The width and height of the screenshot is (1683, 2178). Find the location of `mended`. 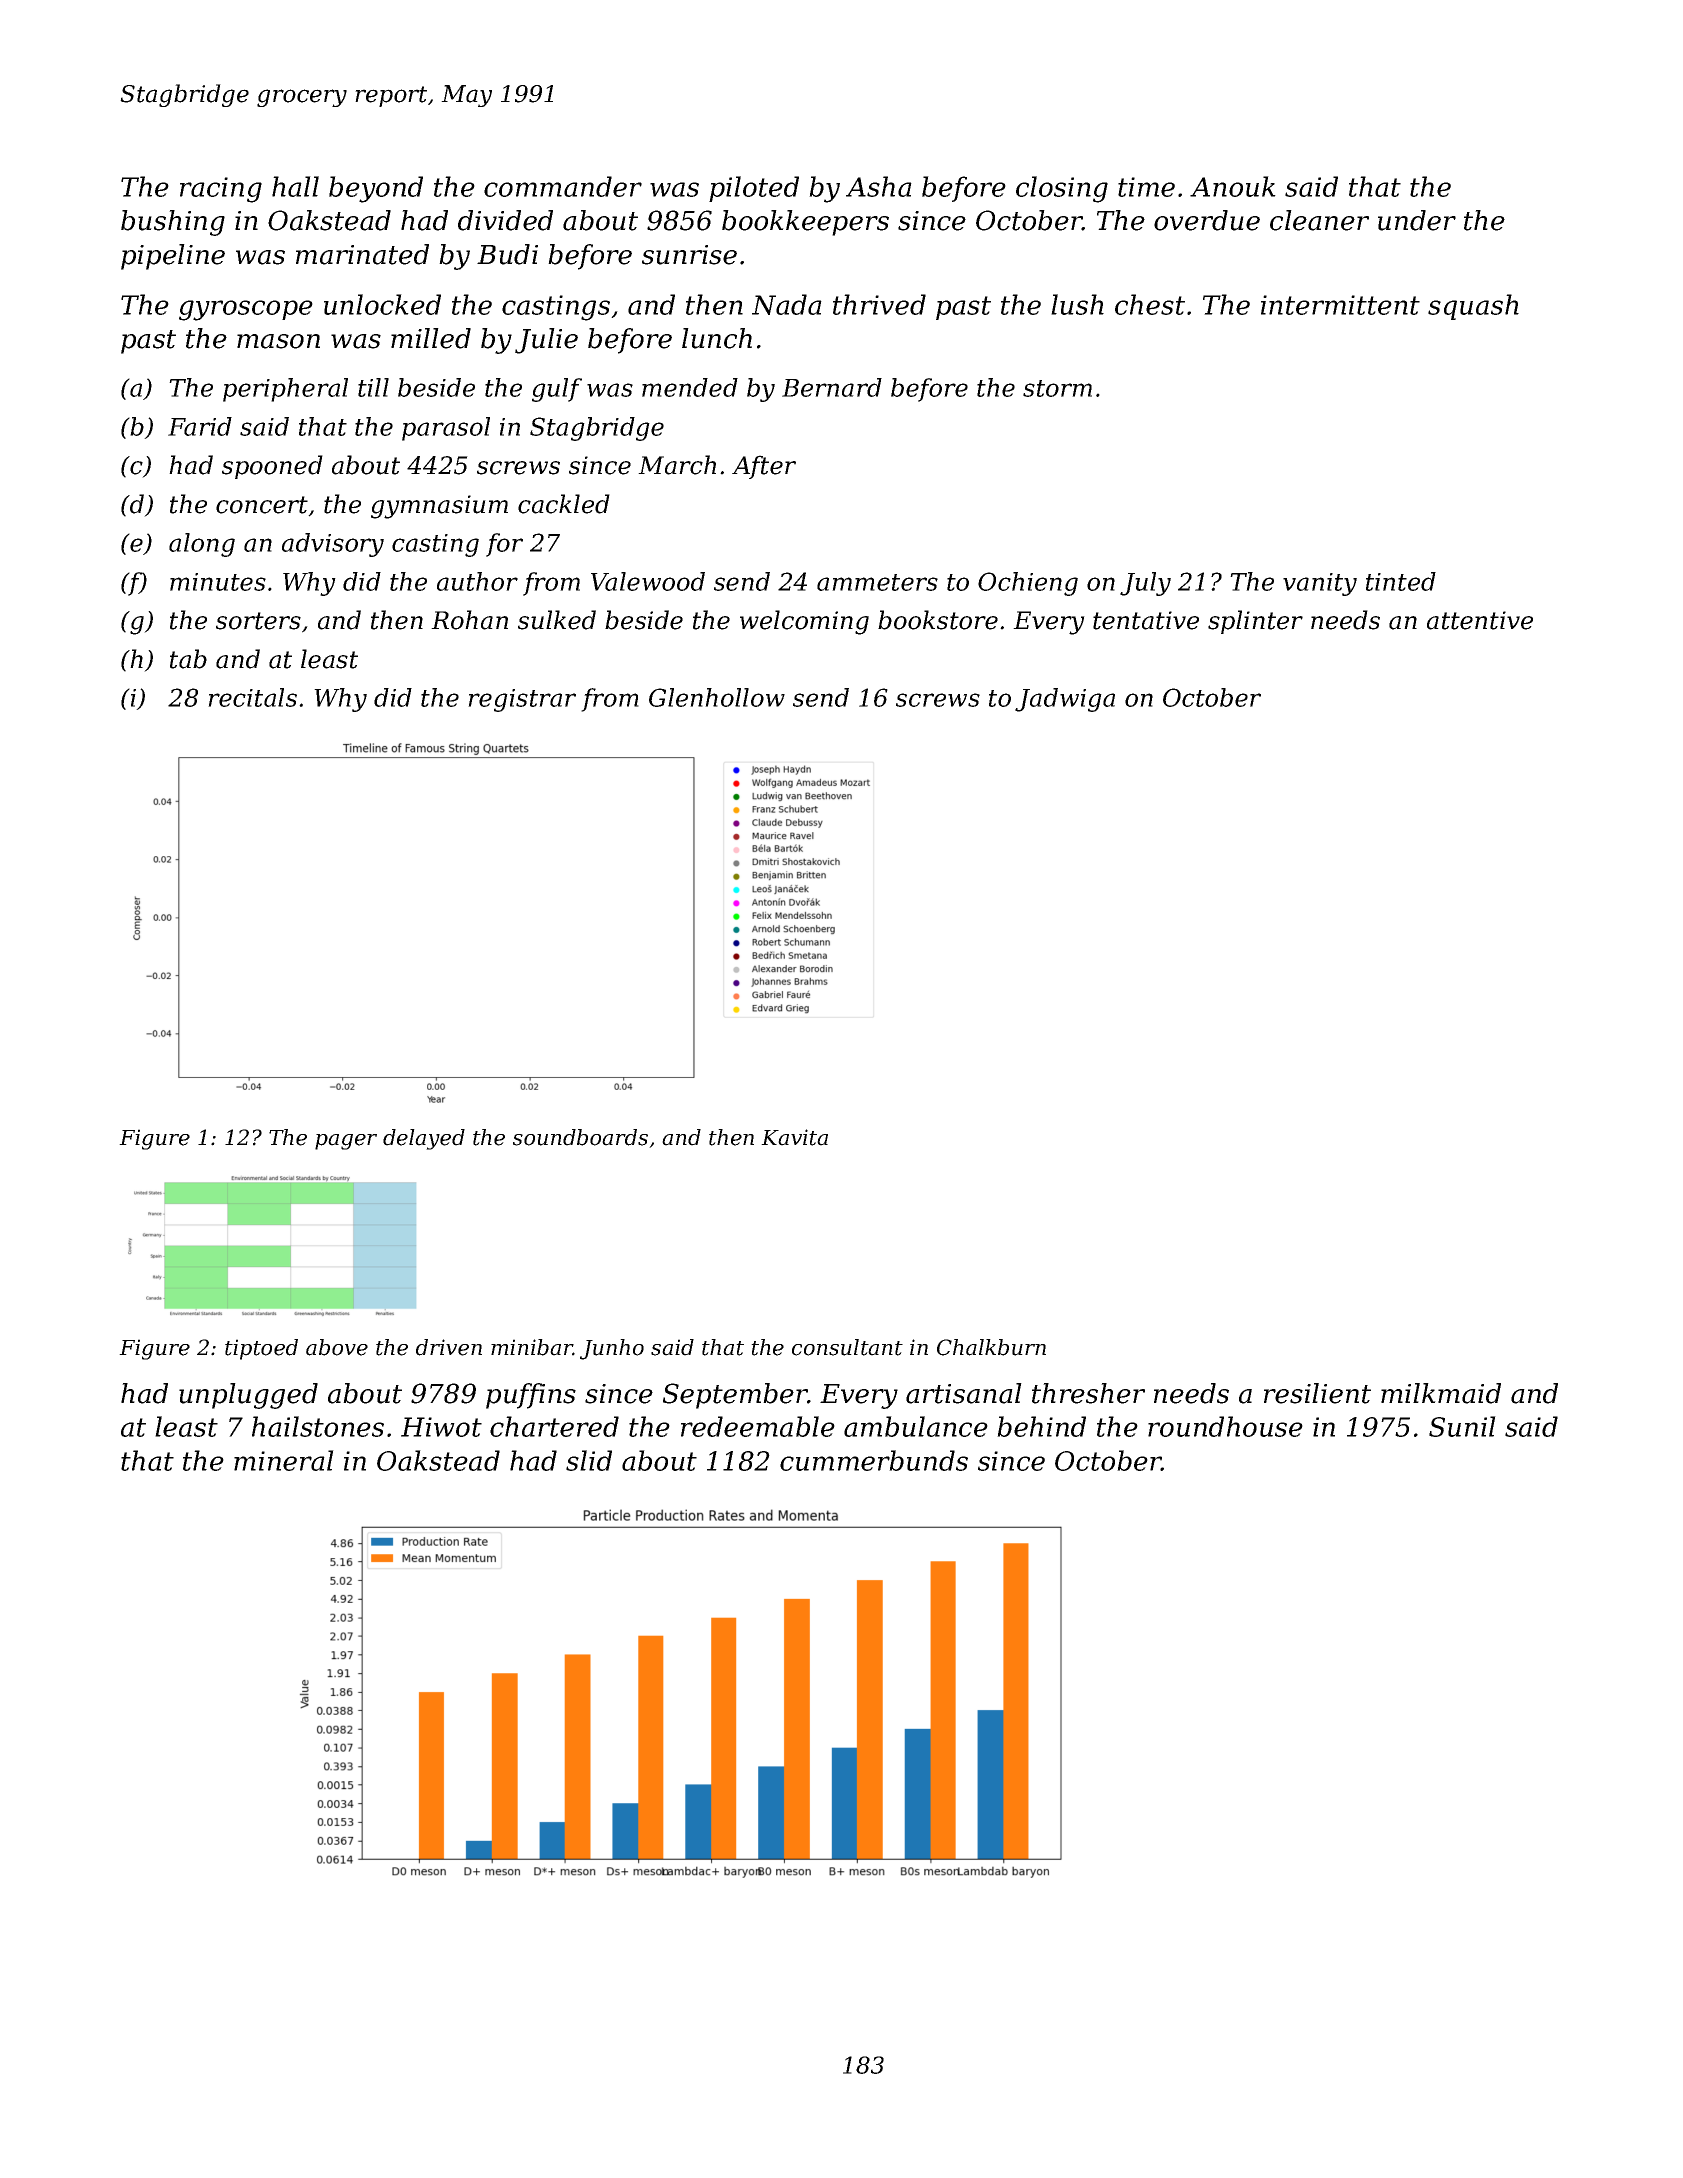

mended is located at coordinates (690, 387).
